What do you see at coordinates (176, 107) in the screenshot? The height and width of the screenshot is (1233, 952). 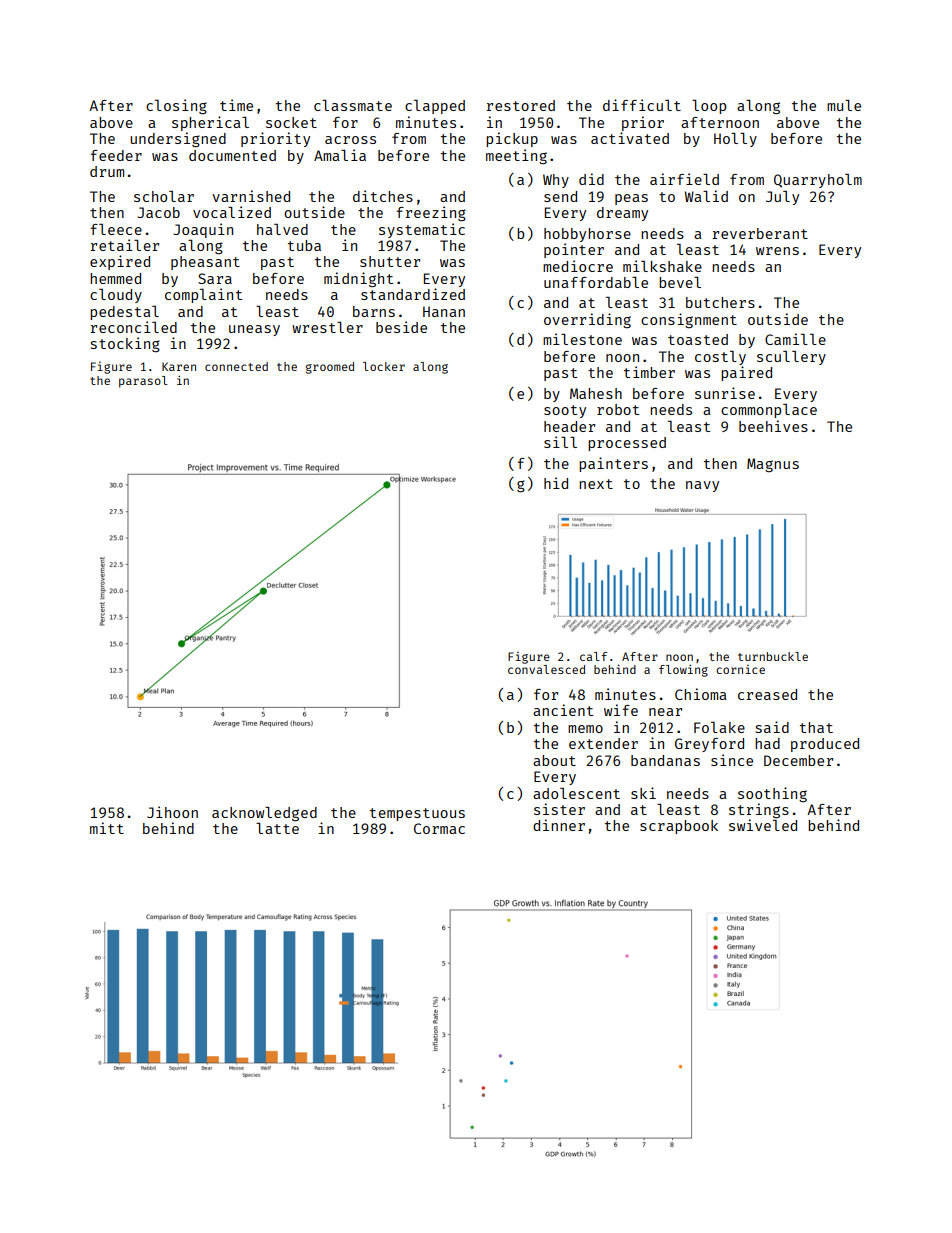 I see `closing` at bounding box center [176, 107].
